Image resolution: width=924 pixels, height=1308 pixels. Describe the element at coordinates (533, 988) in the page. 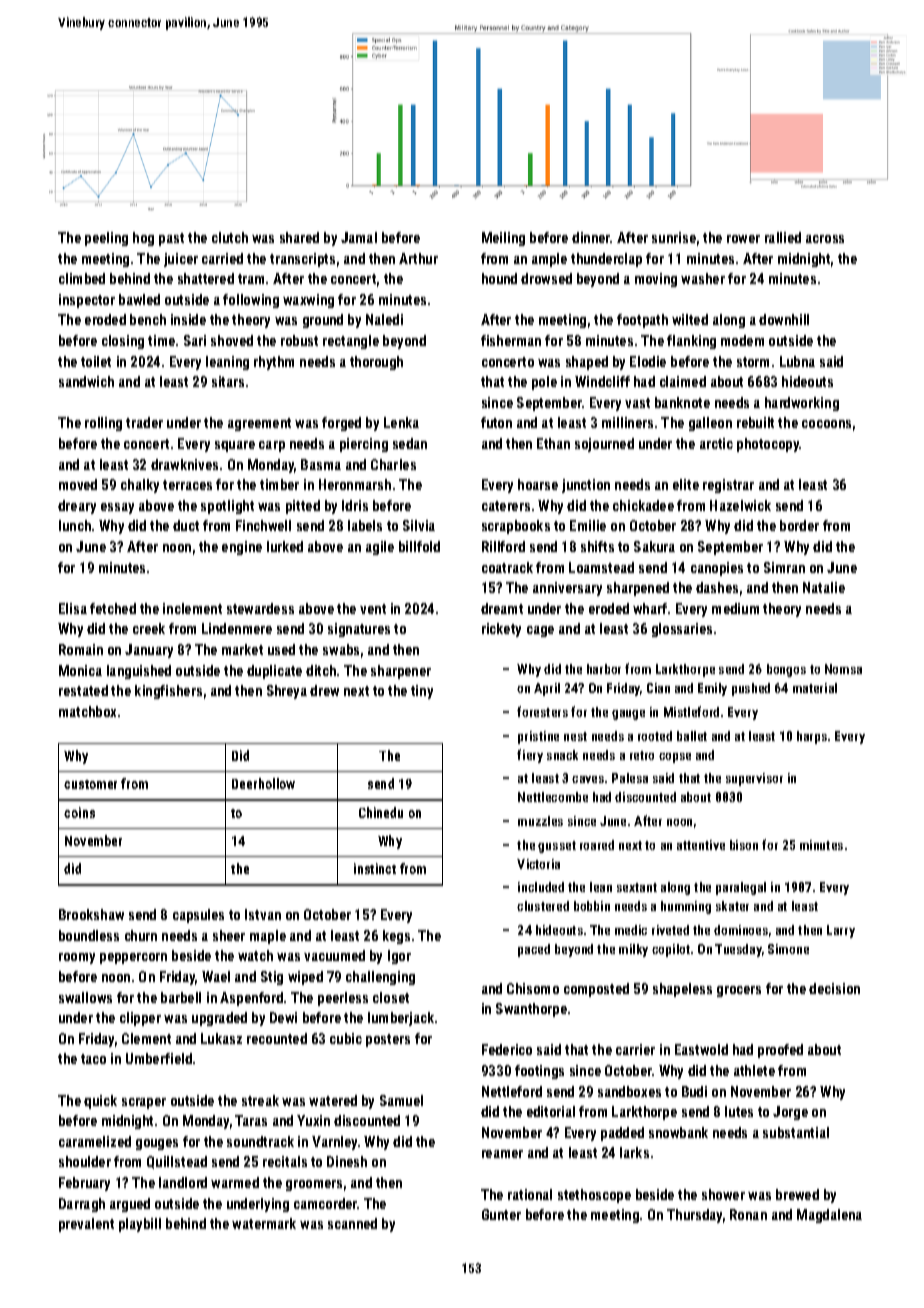

I see `Chisomo` at that location.
